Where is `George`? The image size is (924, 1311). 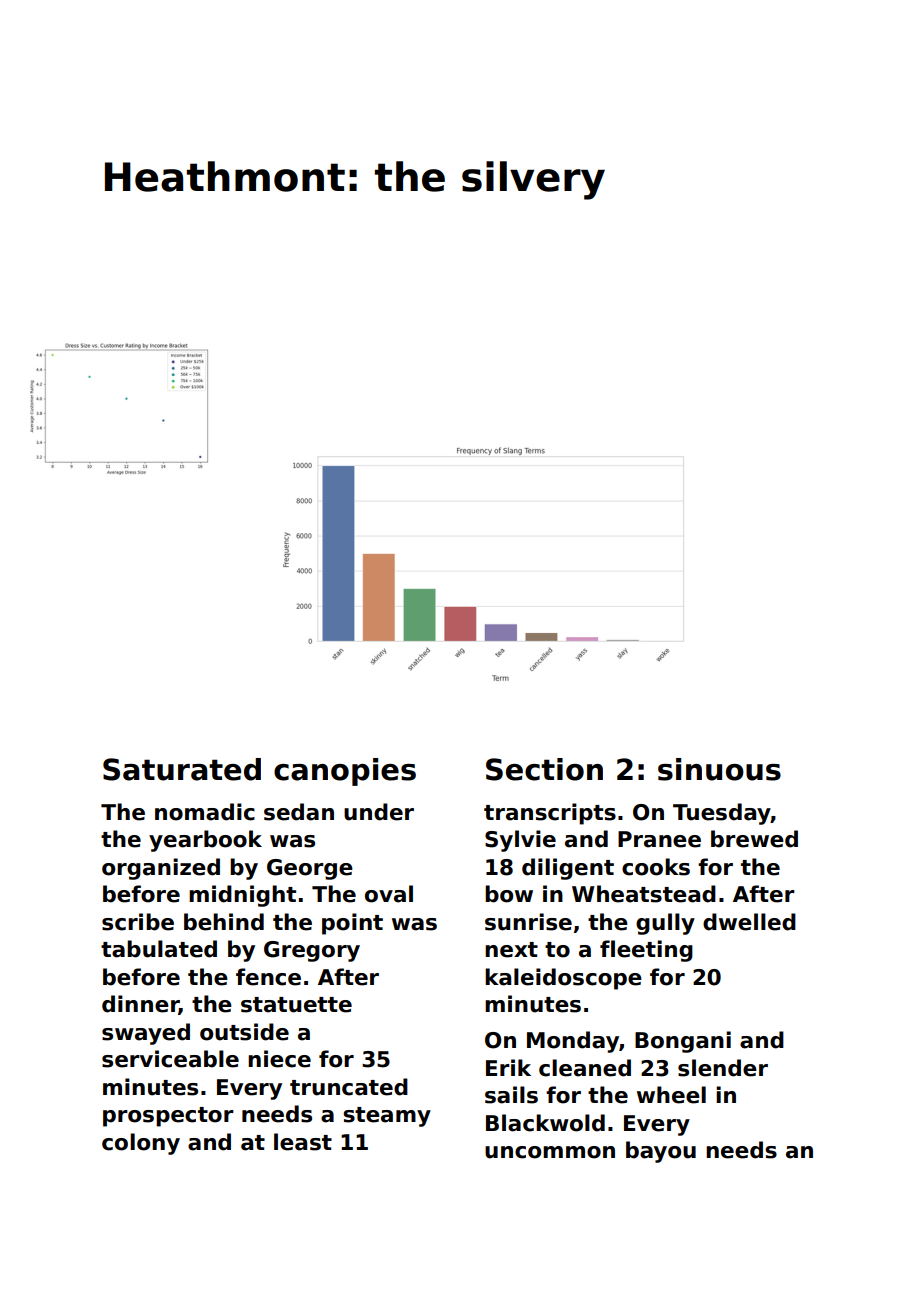 George is located at coordinates (310, 869).
